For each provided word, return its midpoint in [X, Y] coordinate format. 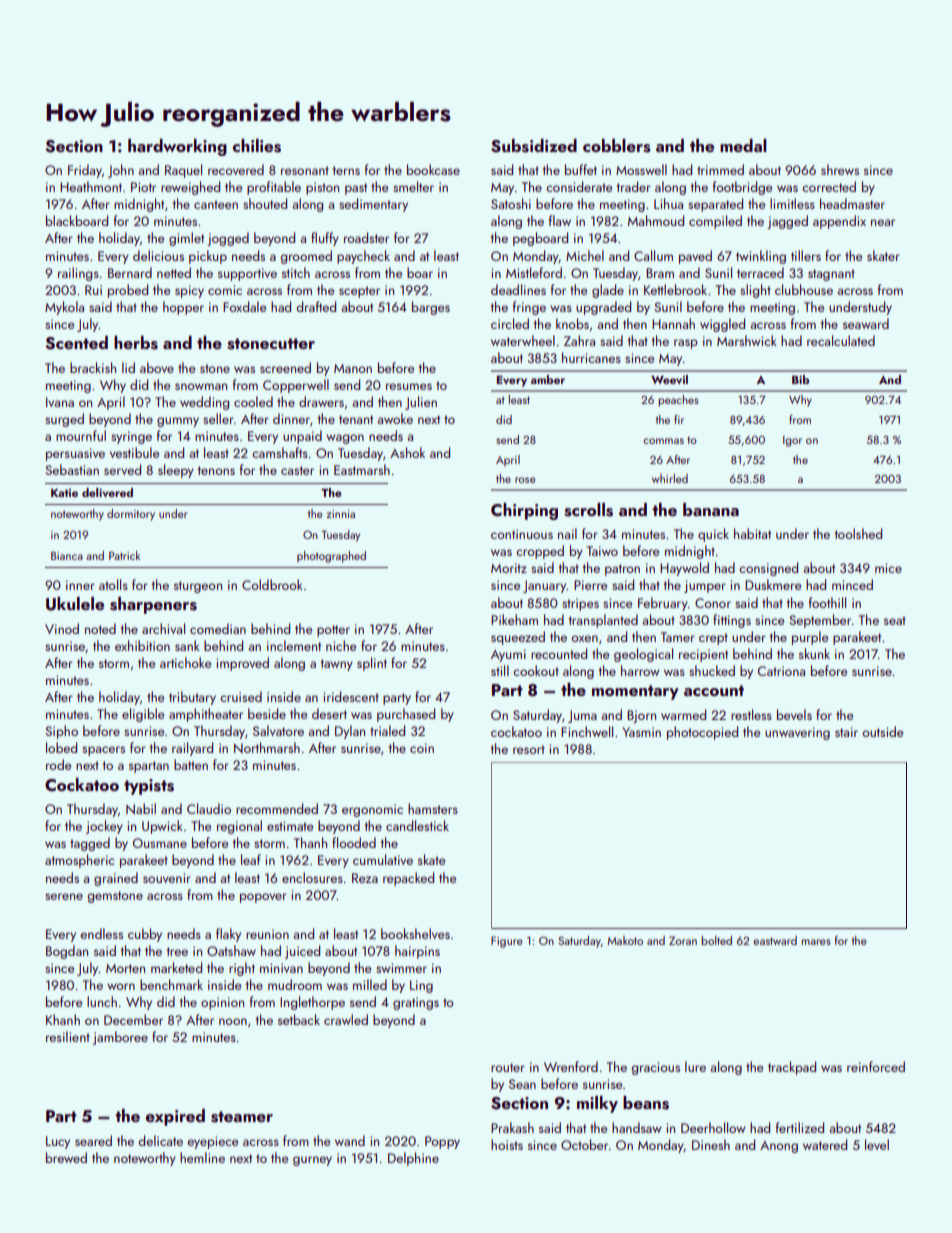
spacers [103, 751]
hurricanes [591, 357]
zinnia [340, 514]
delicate [160, 1140]
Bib [800, 379]
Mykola [64, 308]
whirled [670, 478]
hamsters [433, 808]
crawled [346, 1019]
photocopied [702, 733]
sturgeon [198, 587]
